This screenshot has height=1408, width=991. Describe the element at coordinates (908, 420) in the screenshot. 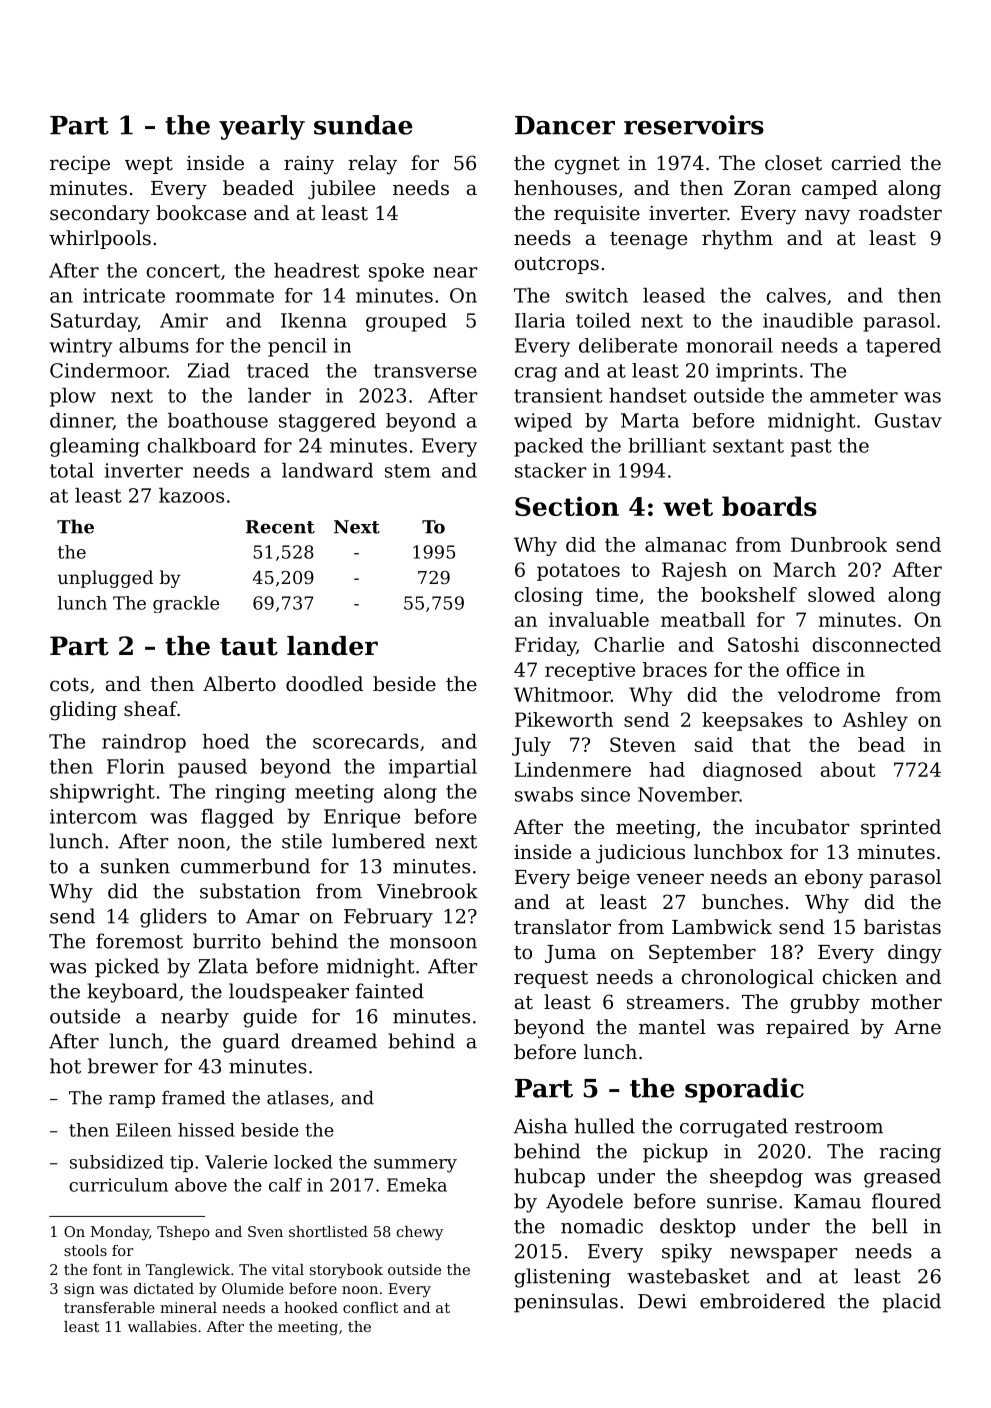

I see `Gustav` at that location.
